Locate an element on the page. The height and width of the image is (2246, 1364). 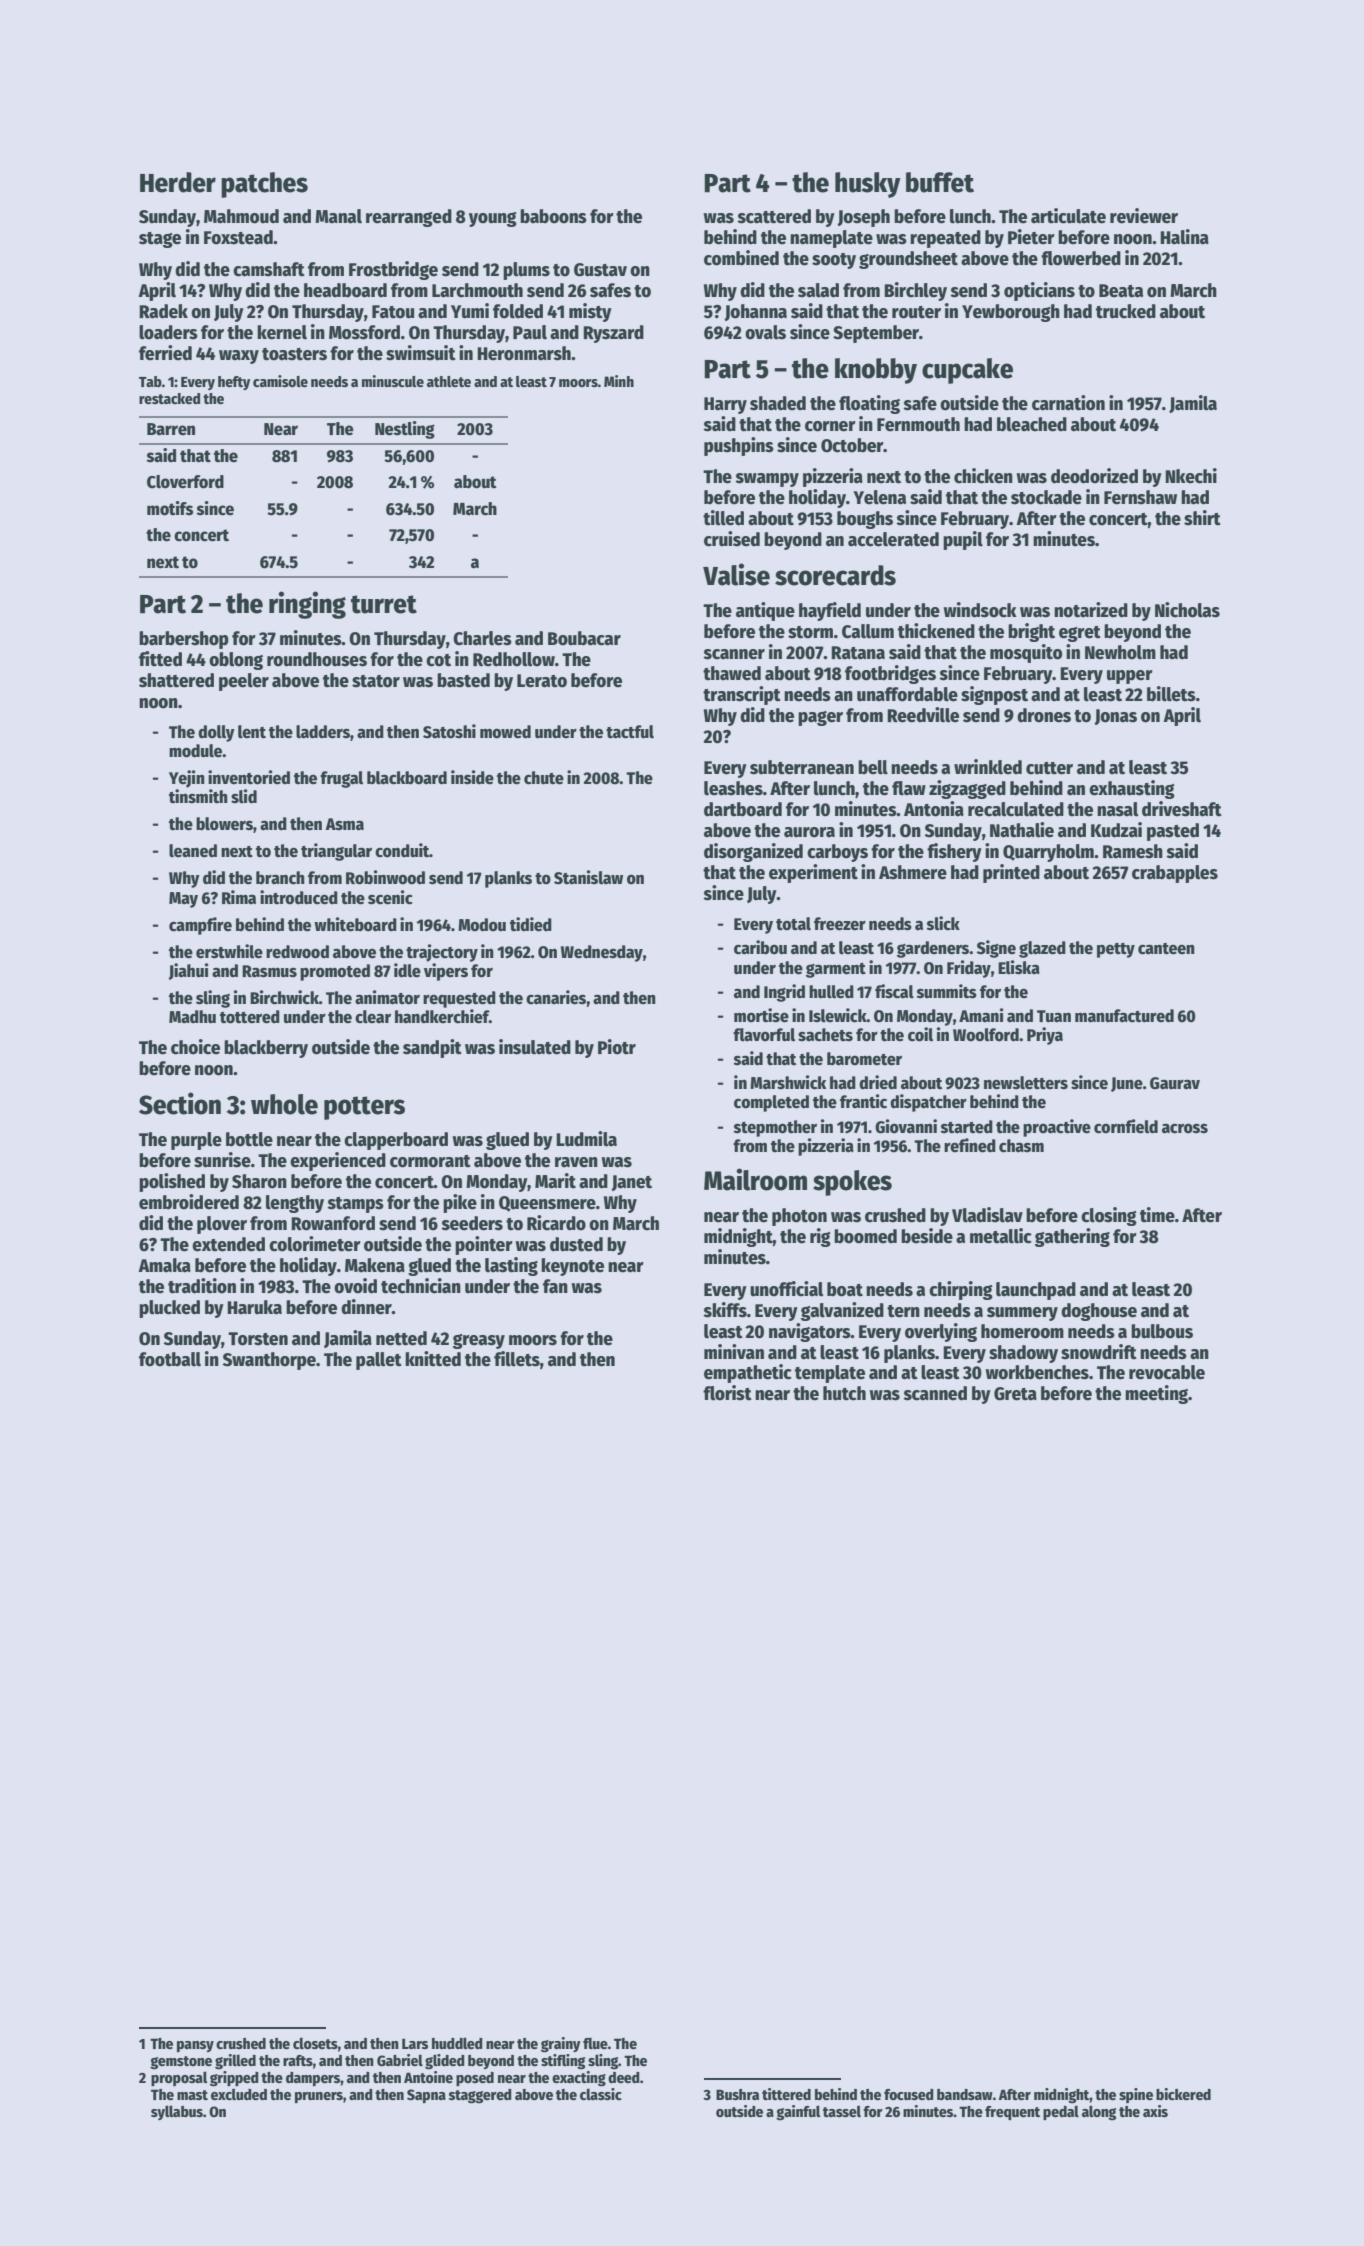
Giovanni is located at coordinates (906, 1126).
